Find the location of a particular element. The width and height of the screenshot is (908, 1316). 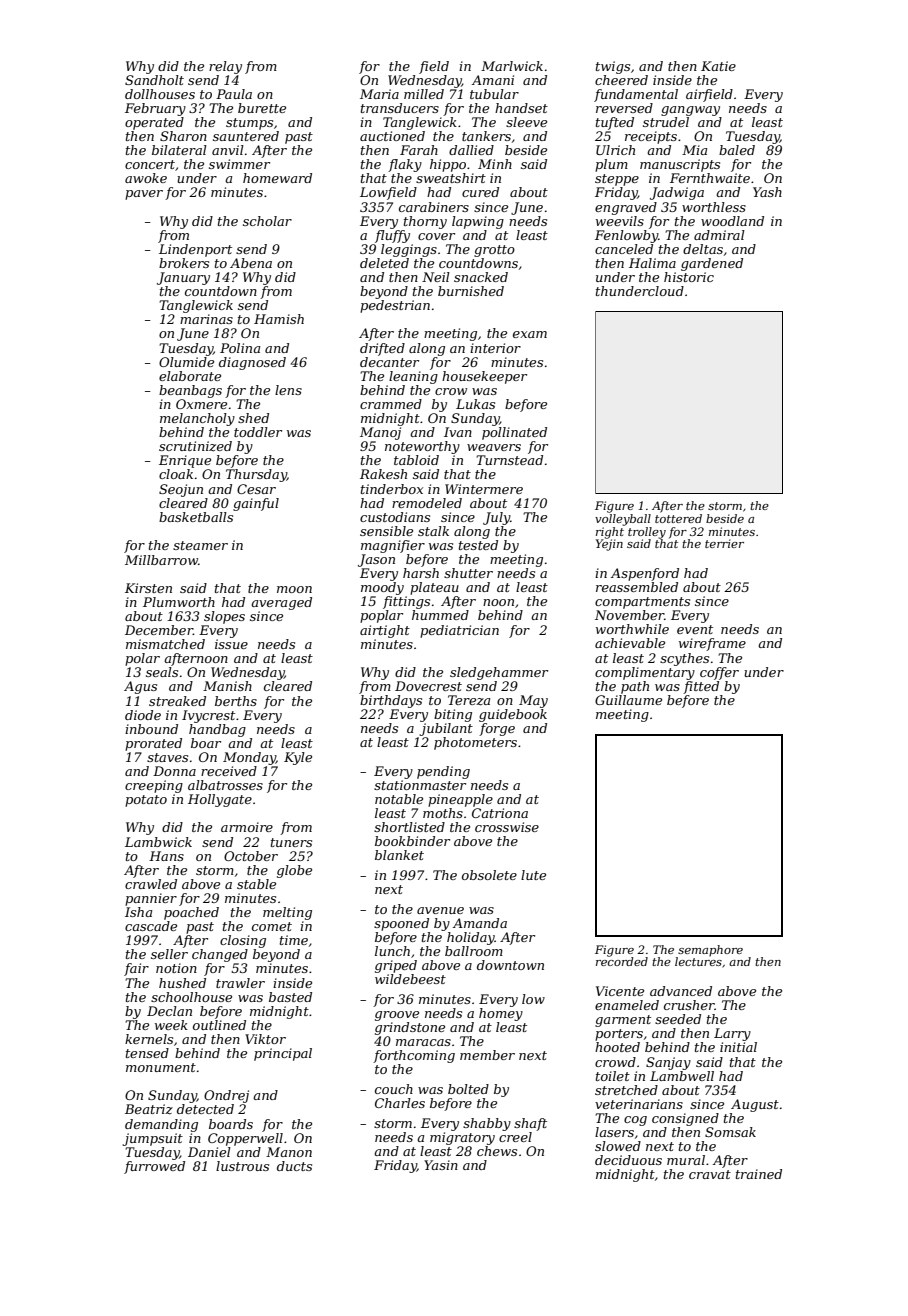

Maria is located at coordinates (379, 94).
